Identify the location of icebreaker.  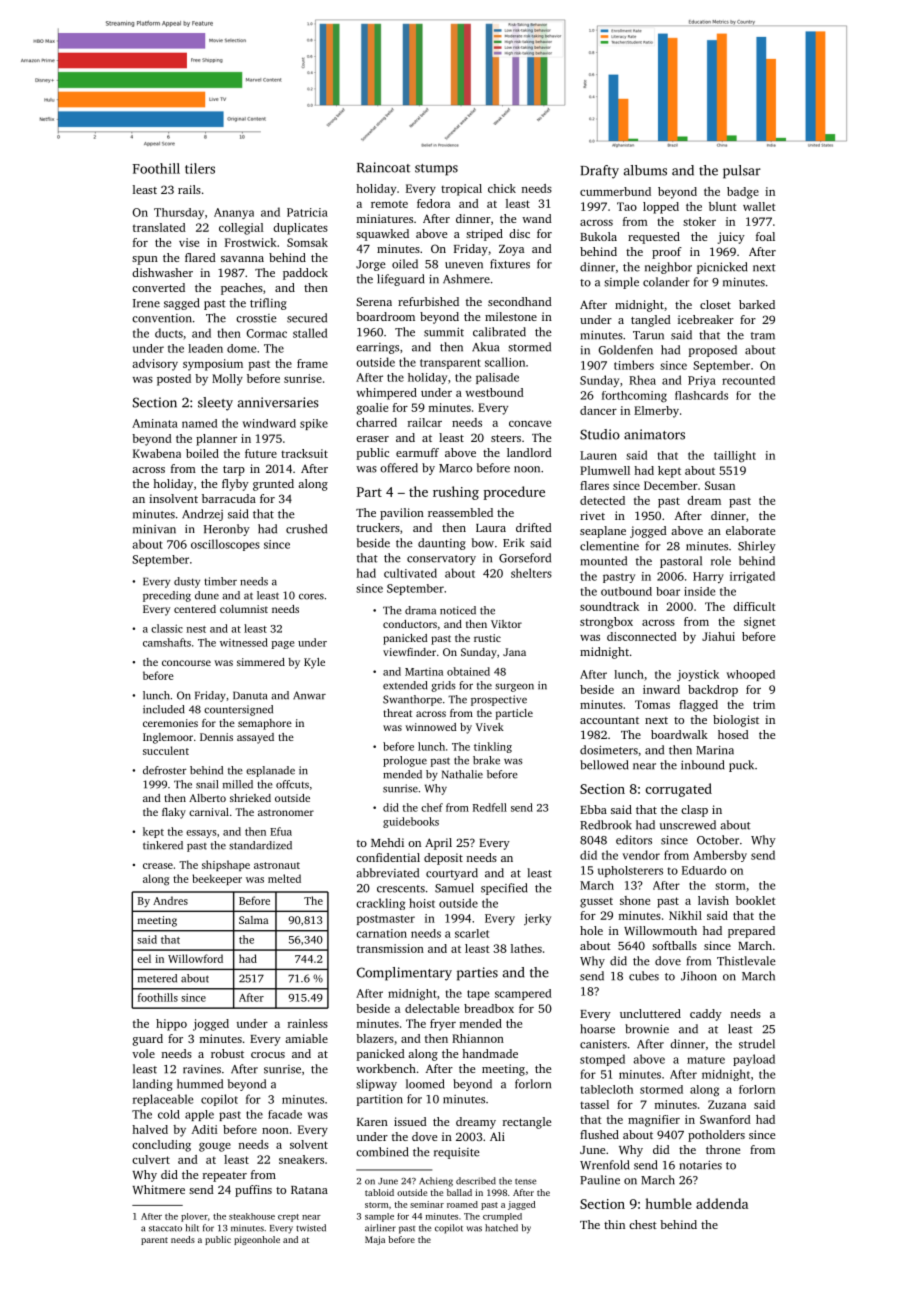
(706, 319).
